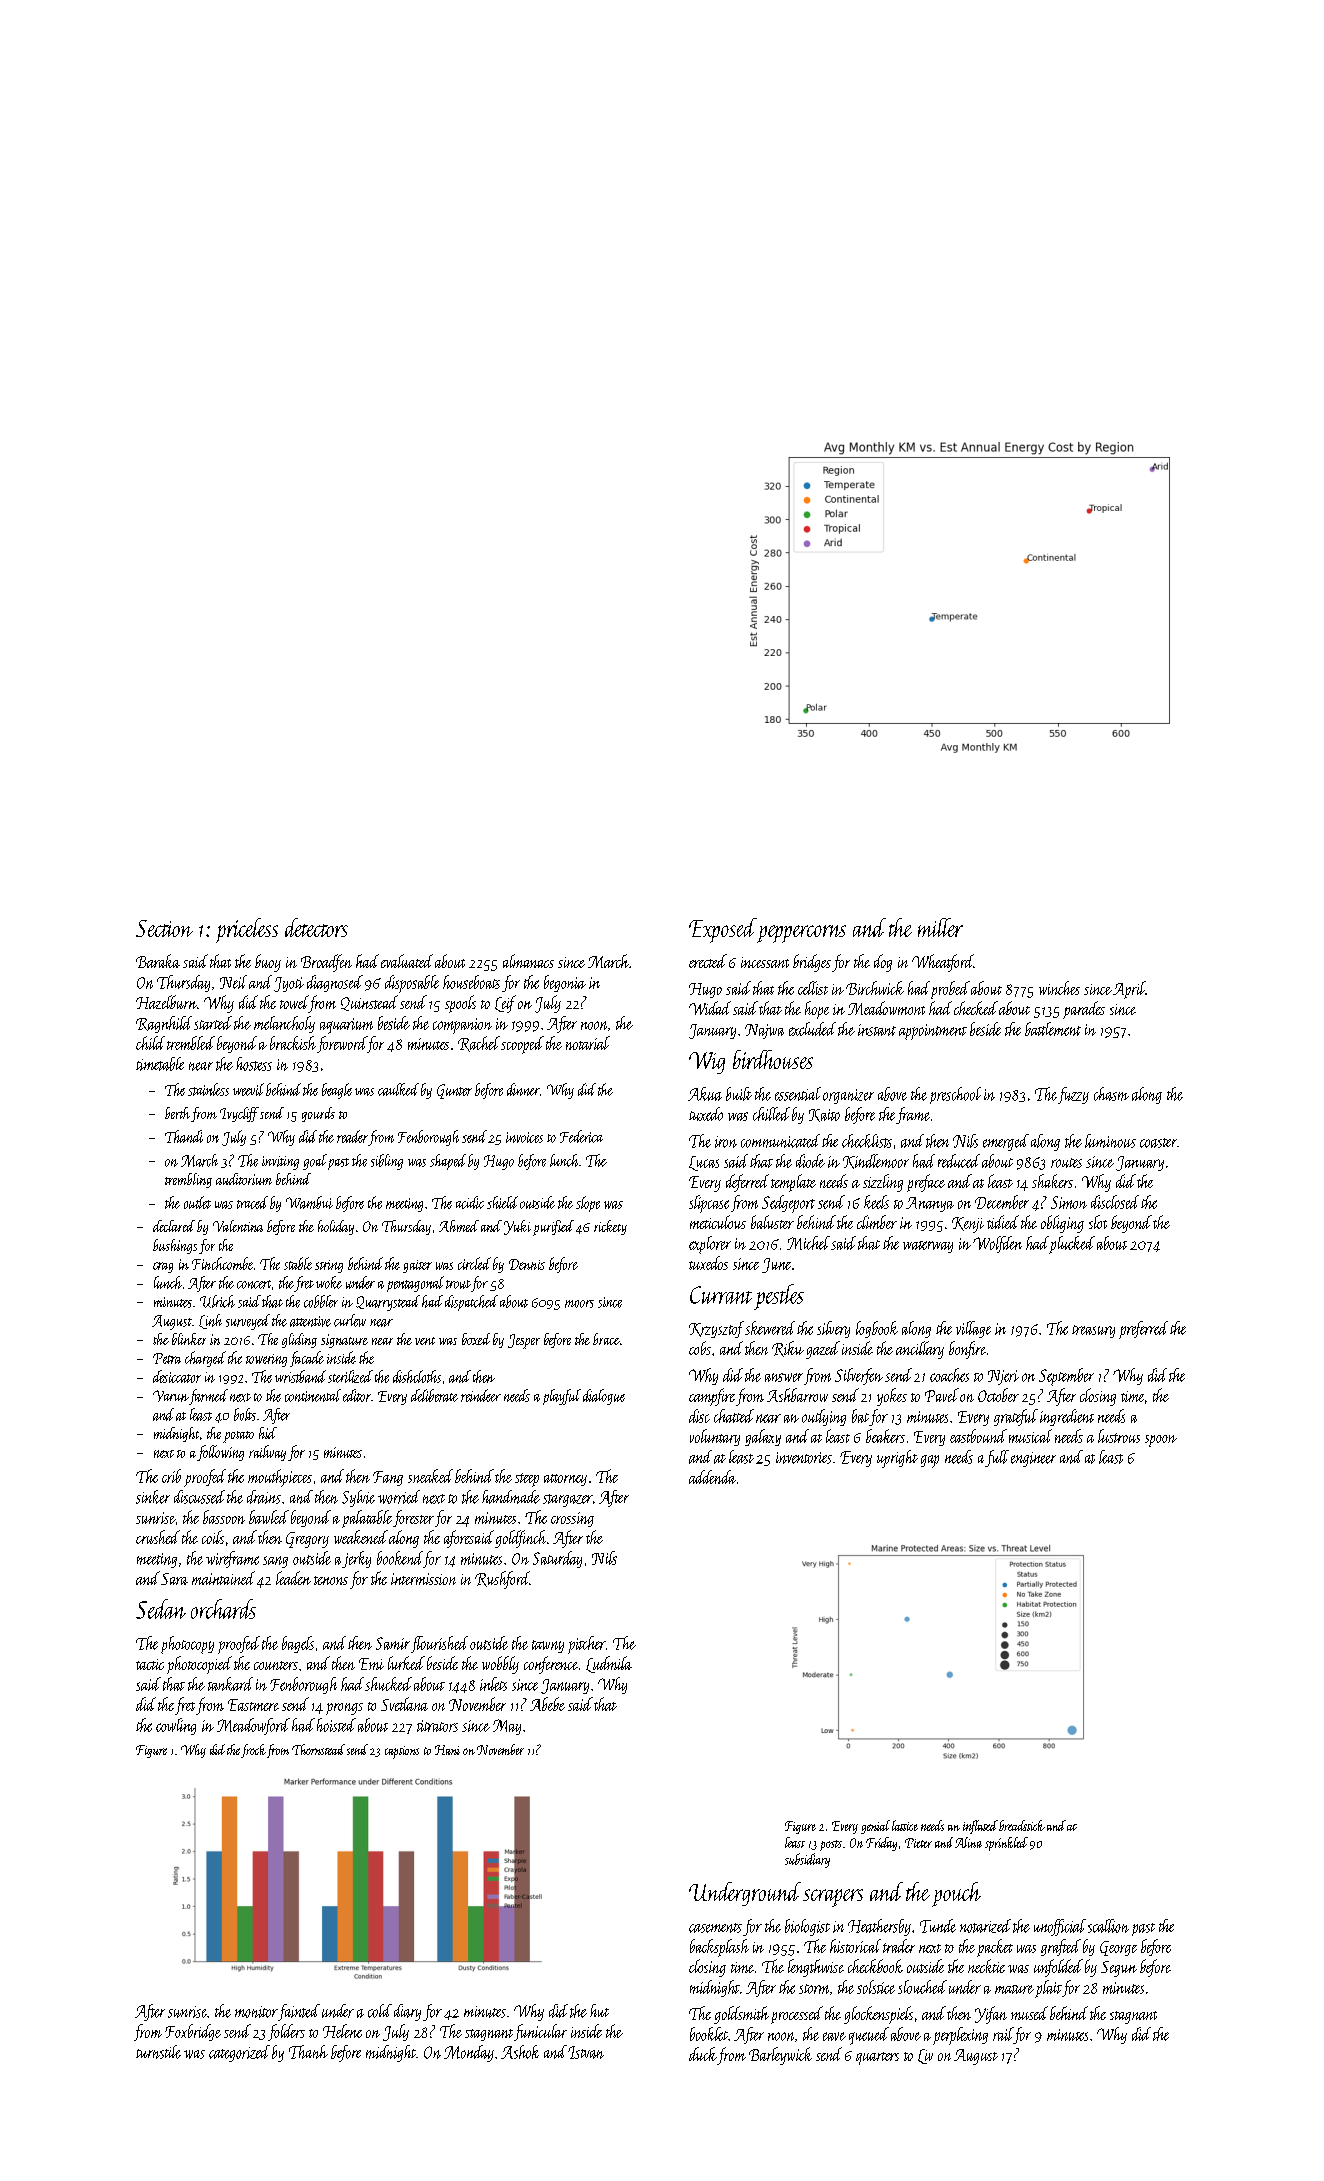 The height and width of the document is (2181, 1324). Describe the element at coordinates (380, 2011) in the document. I see `cold` at that location.
